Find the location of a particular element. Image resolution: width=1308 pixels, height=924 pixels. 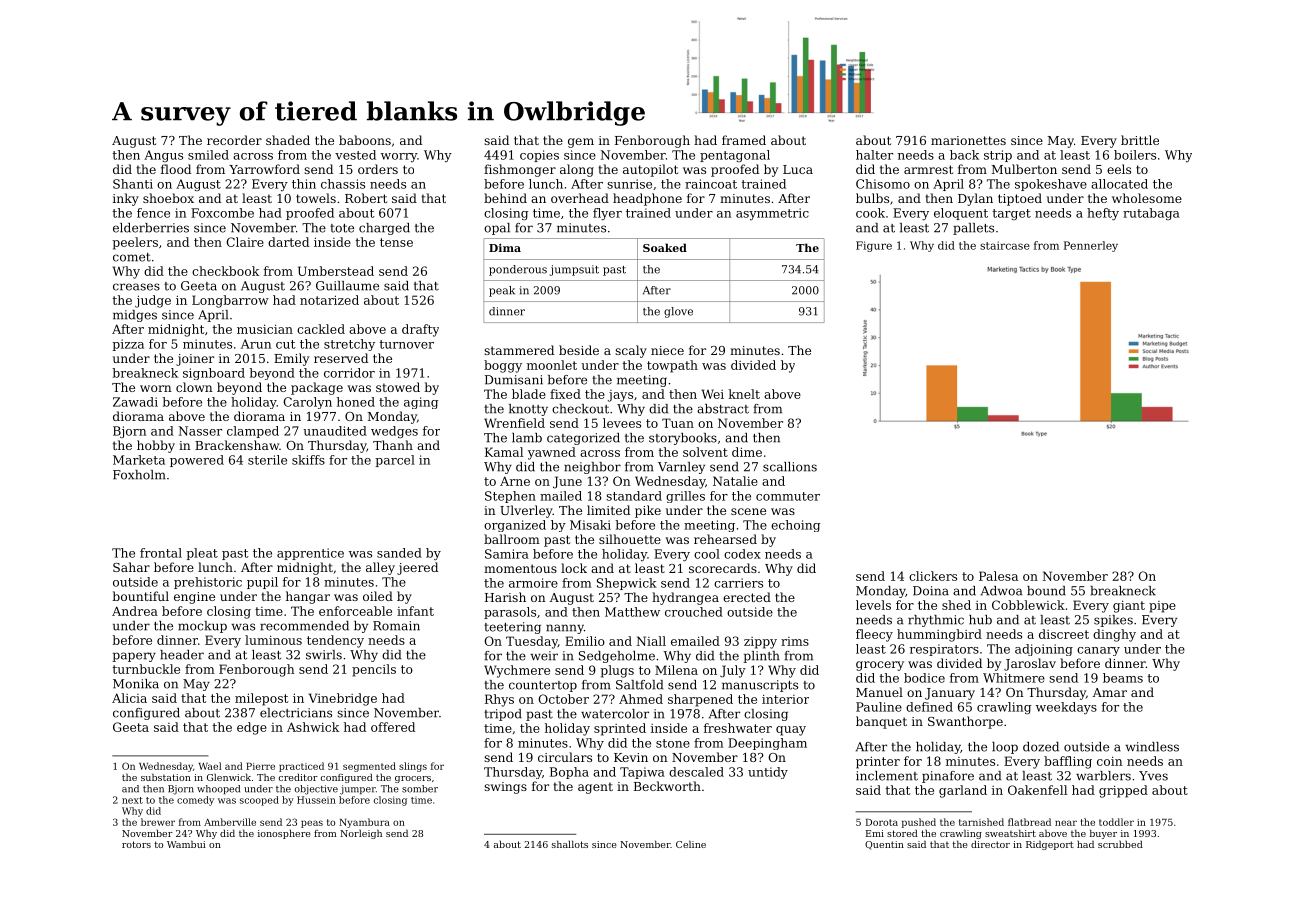

Longbarrow is located at coordinates (230, 301).
